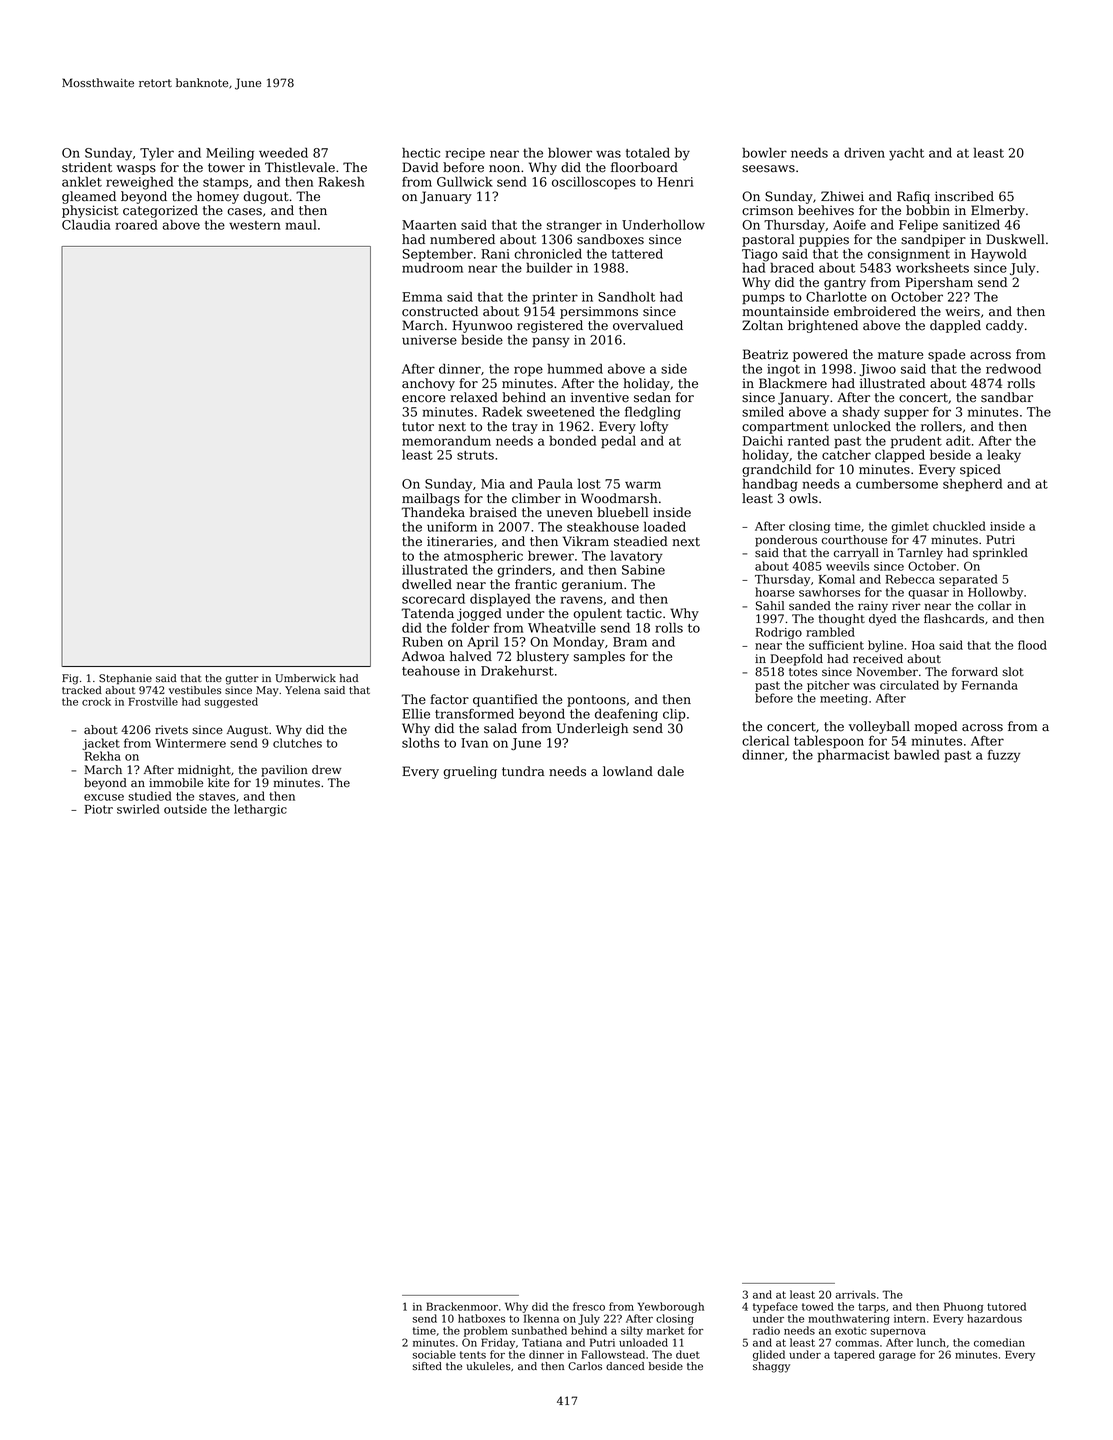 This document has height=1440, width=1113. Describe the element at coordinates (481, 1318) in the document. I see `hatboxes` at that location.
